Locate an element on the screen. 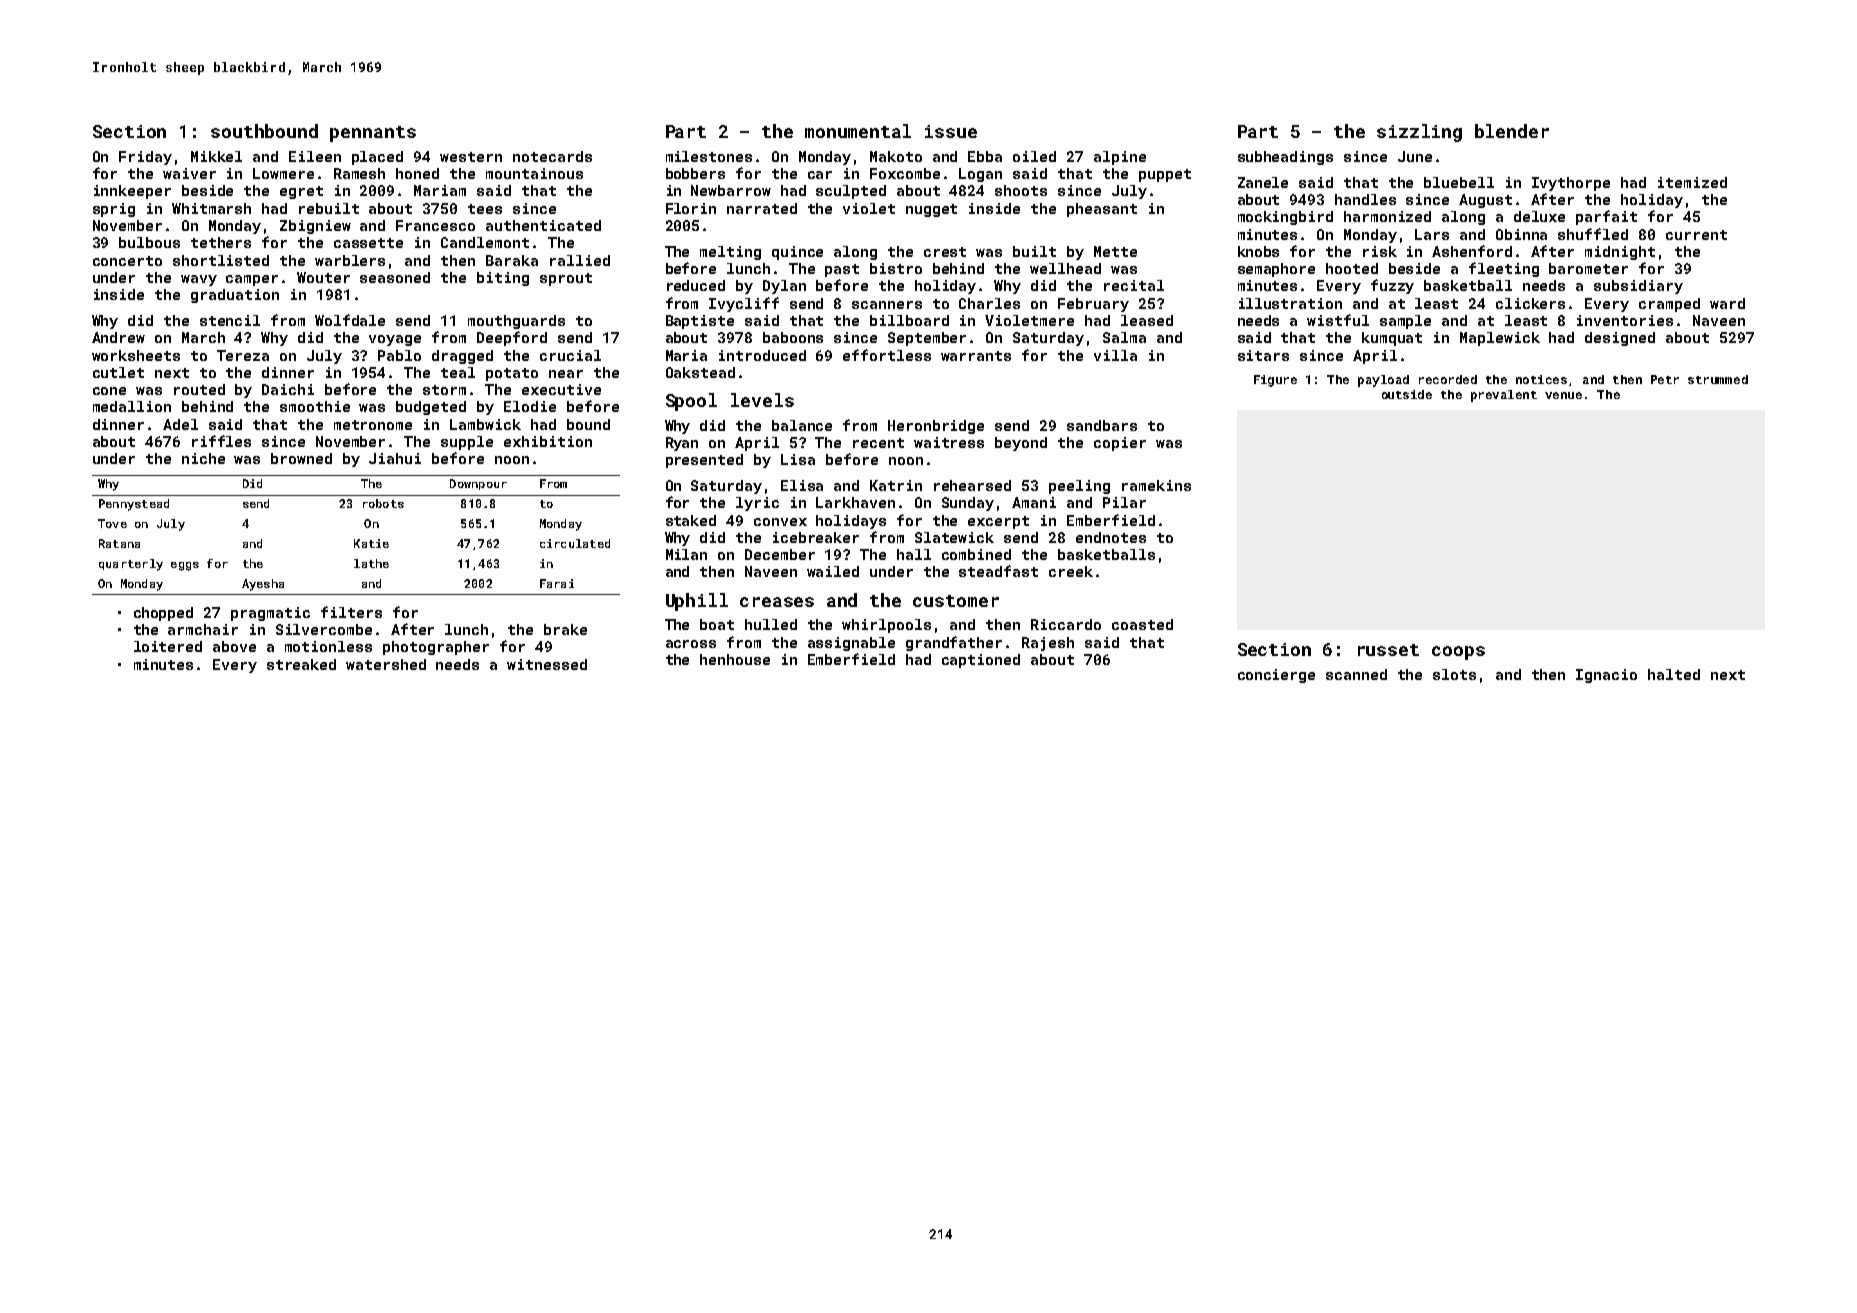 The image size is (1857, 1313). venue is located at coordinates (1563, 395).
